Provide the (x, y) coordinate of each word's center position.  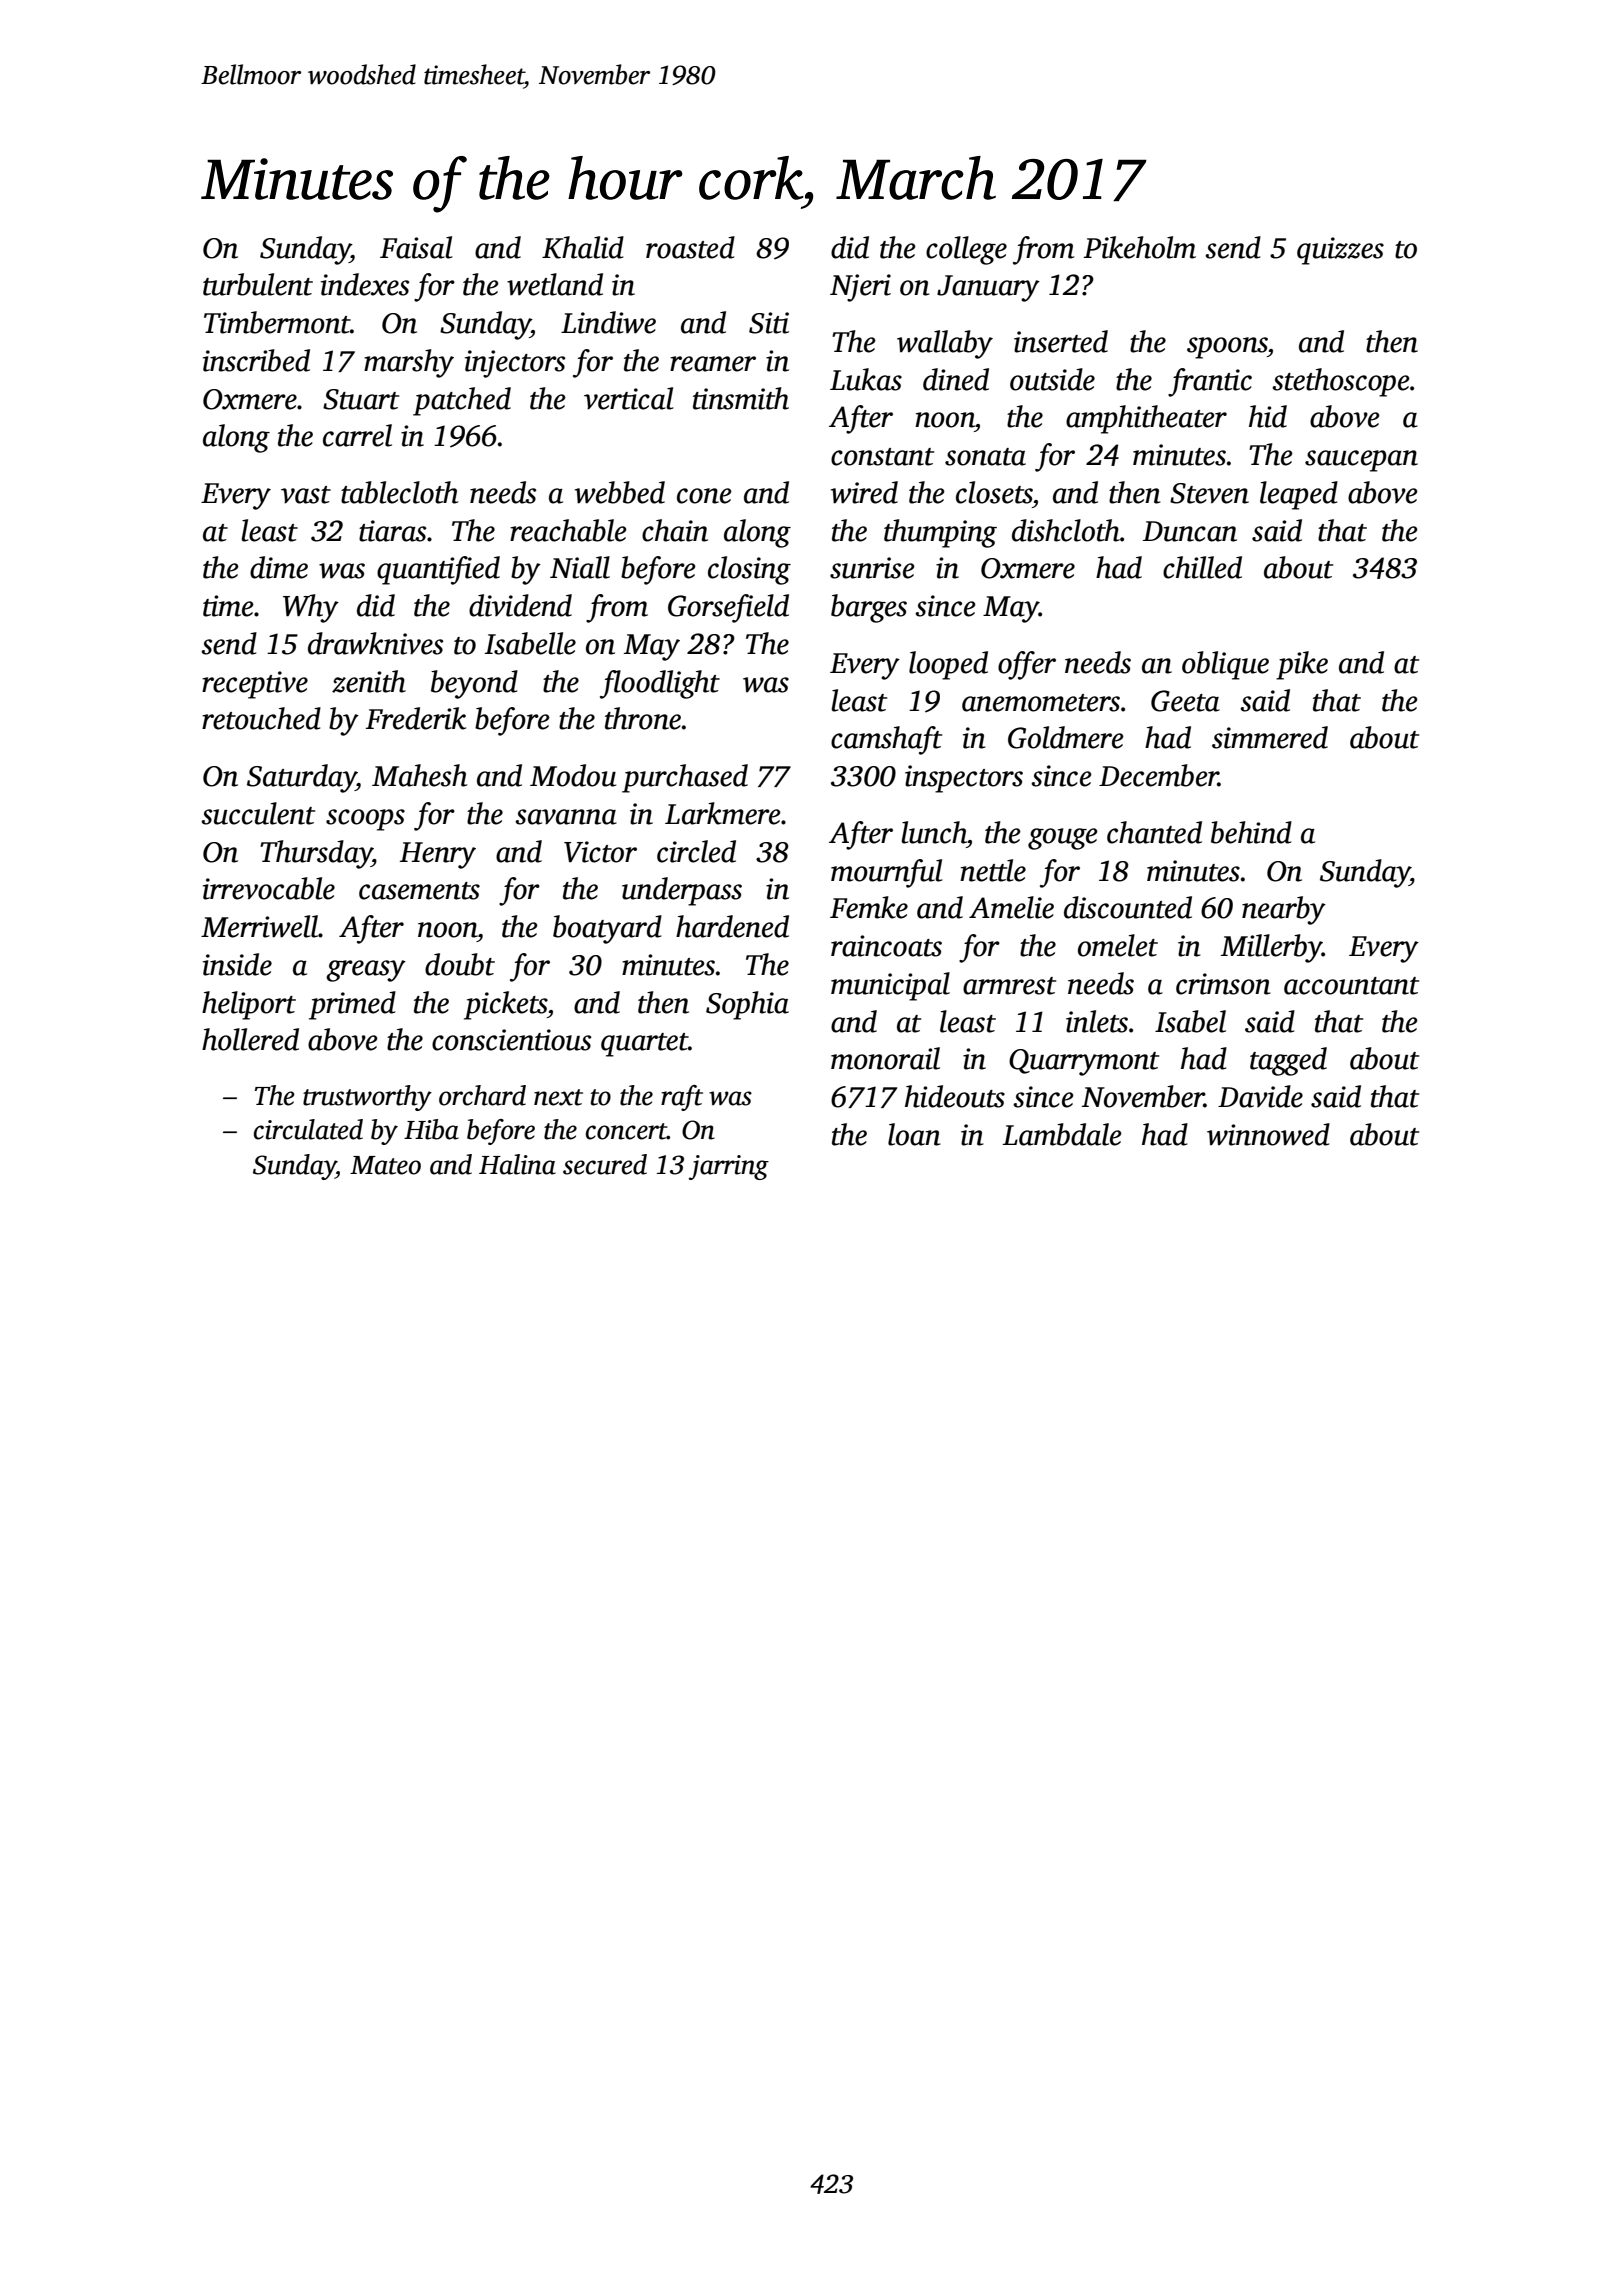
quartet (644, 1045)
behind (1251, 832)
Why (311, 608)
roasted (690, 247)
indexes (365, 284)
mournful (887, 873)
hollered (250, 1039)
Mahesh (419, 775)
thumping (940, 533)
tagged (1288, 1061)
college (966, 250)
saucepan (1361, 461)
